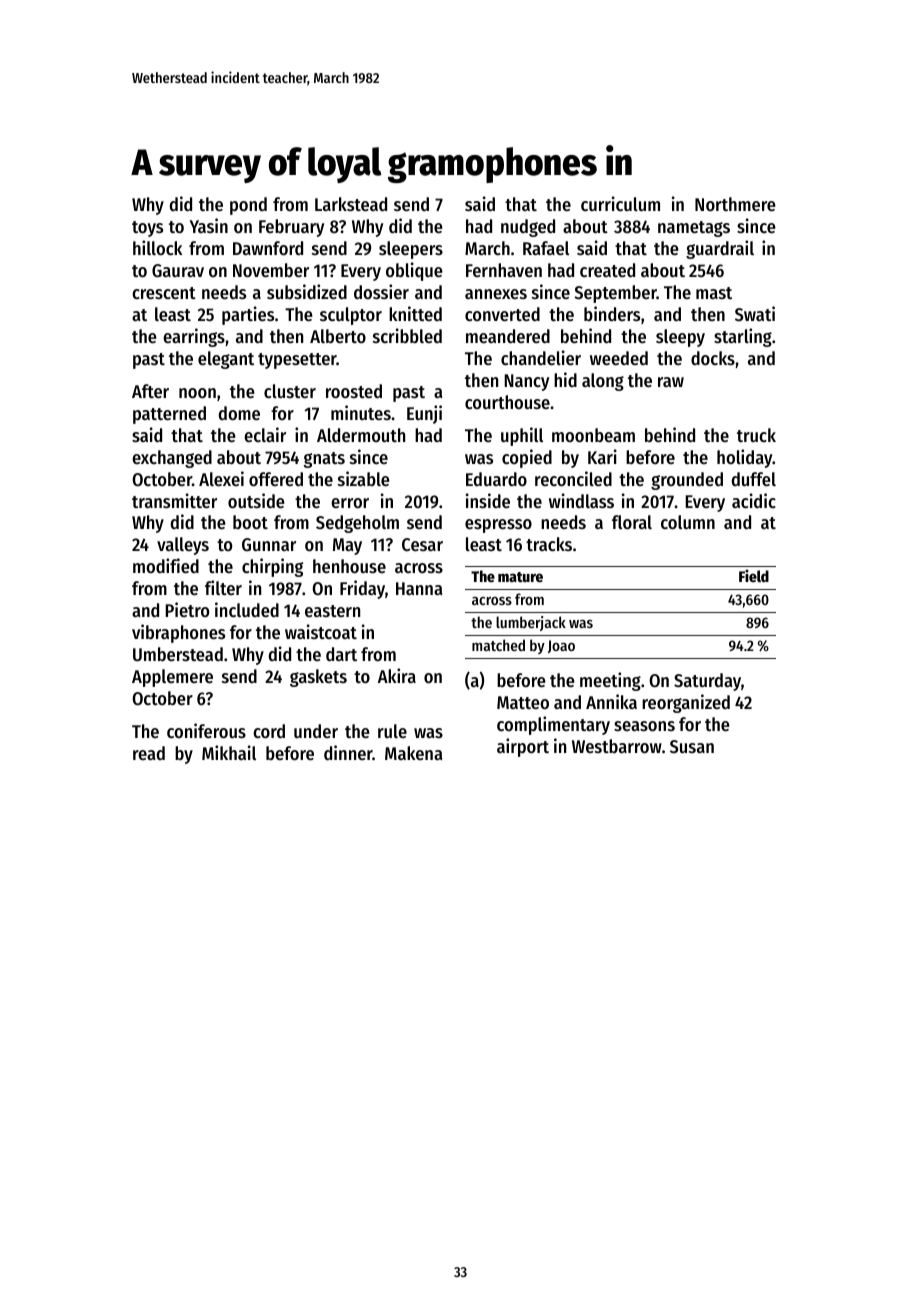 The width and height of the page is (908, 1316). What do you see at coordinates (149, 753) in the page?
I see `read` at bounding box center [149, 753].
